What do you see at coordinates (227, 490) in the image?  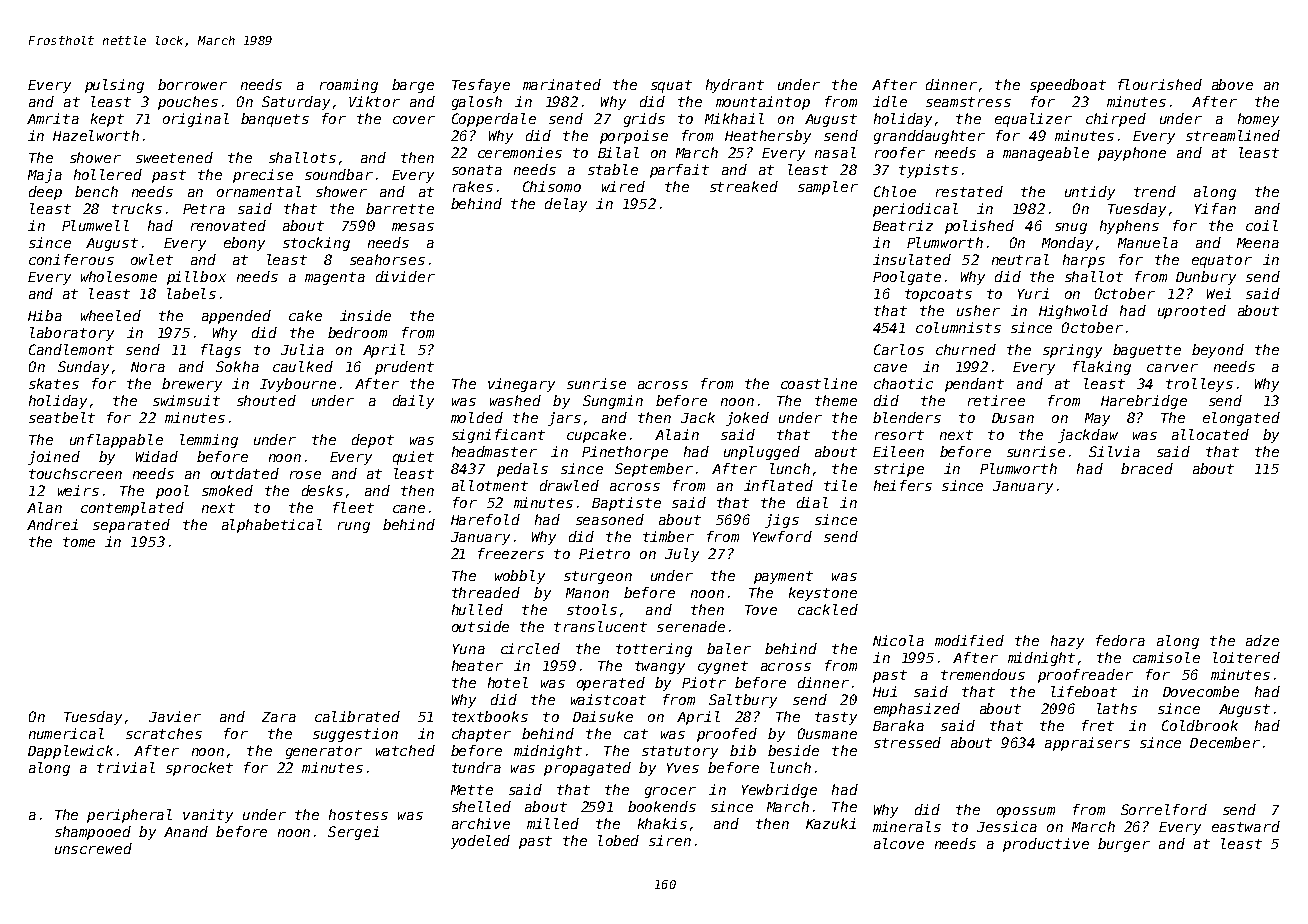 I see `smoked` at bounding box center [227, 490].
